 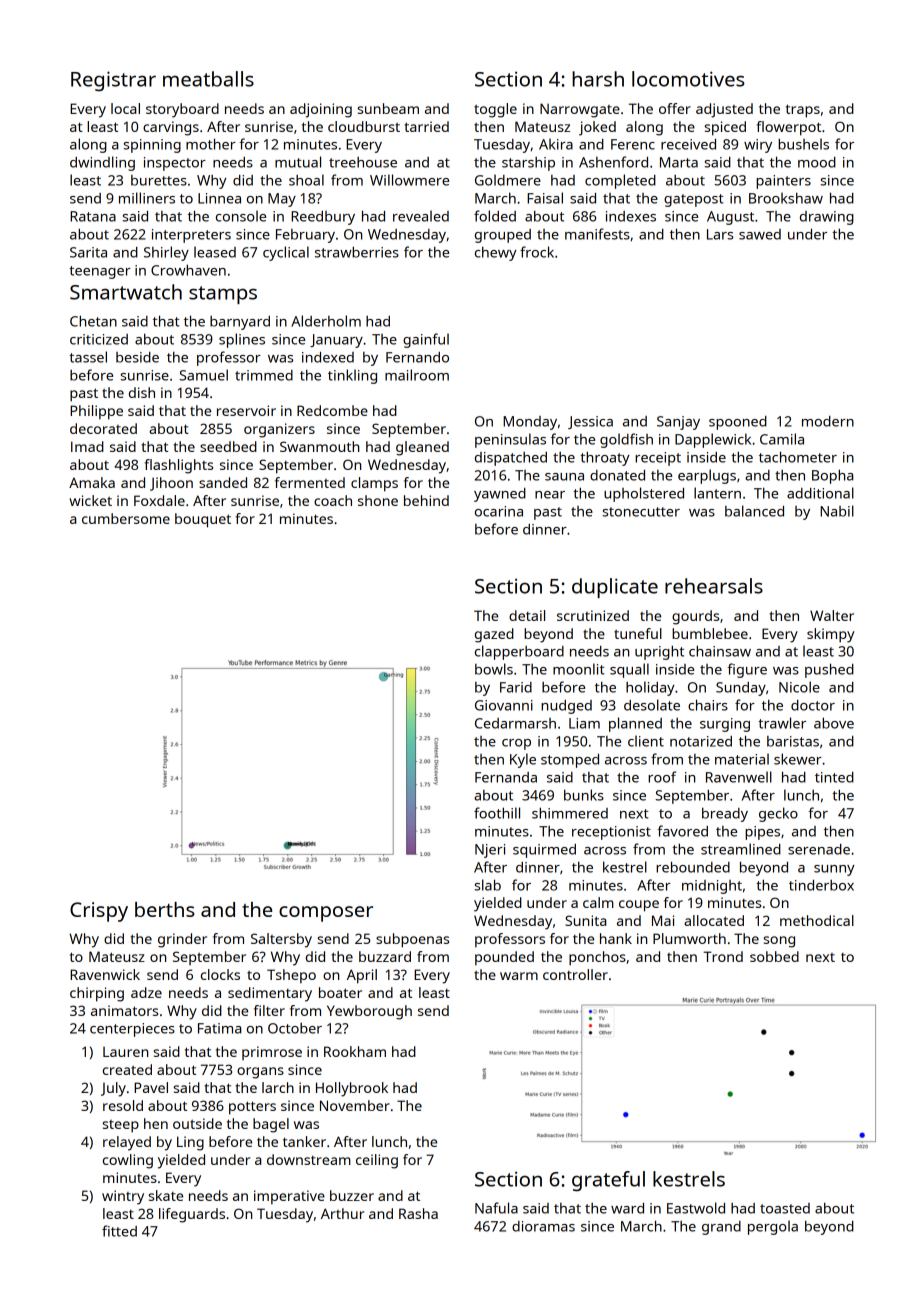 I want to click on locomotives, so click(x=688, y=79).
